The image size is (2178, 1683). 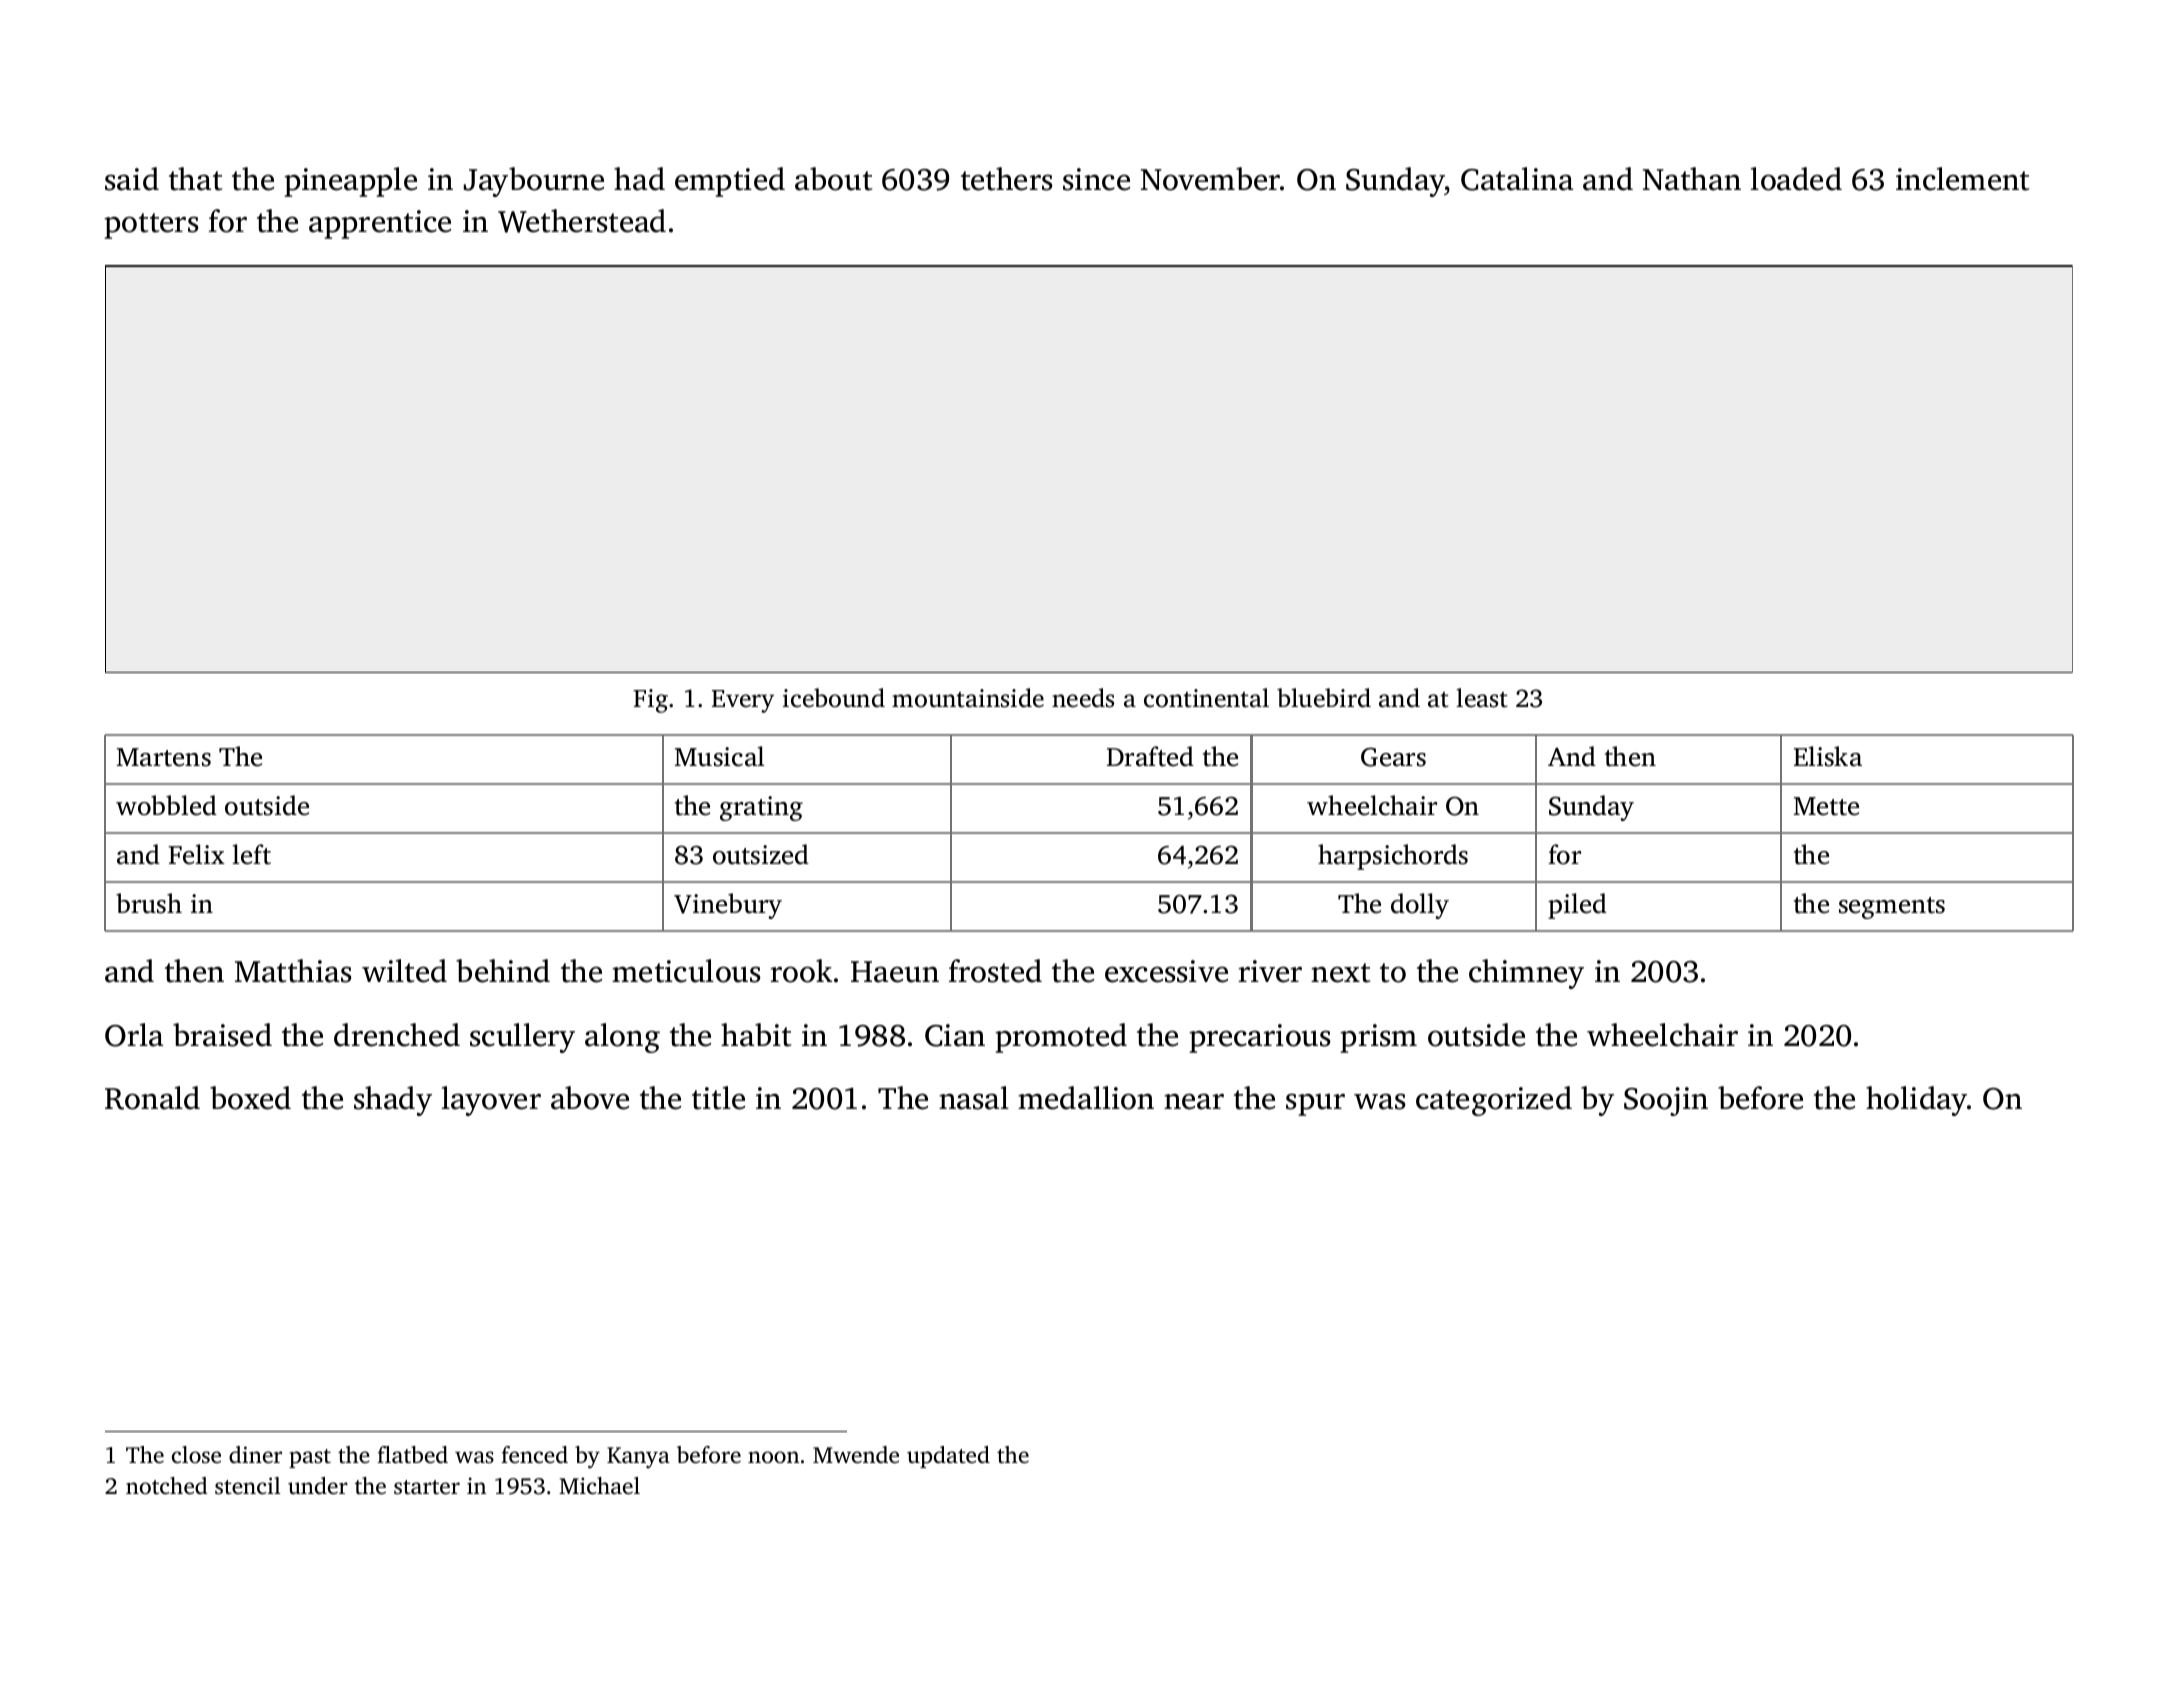 What do you see at coordinates (974, 1098) in the page?
I see `nasal` at bounding box center [974, 1098].
